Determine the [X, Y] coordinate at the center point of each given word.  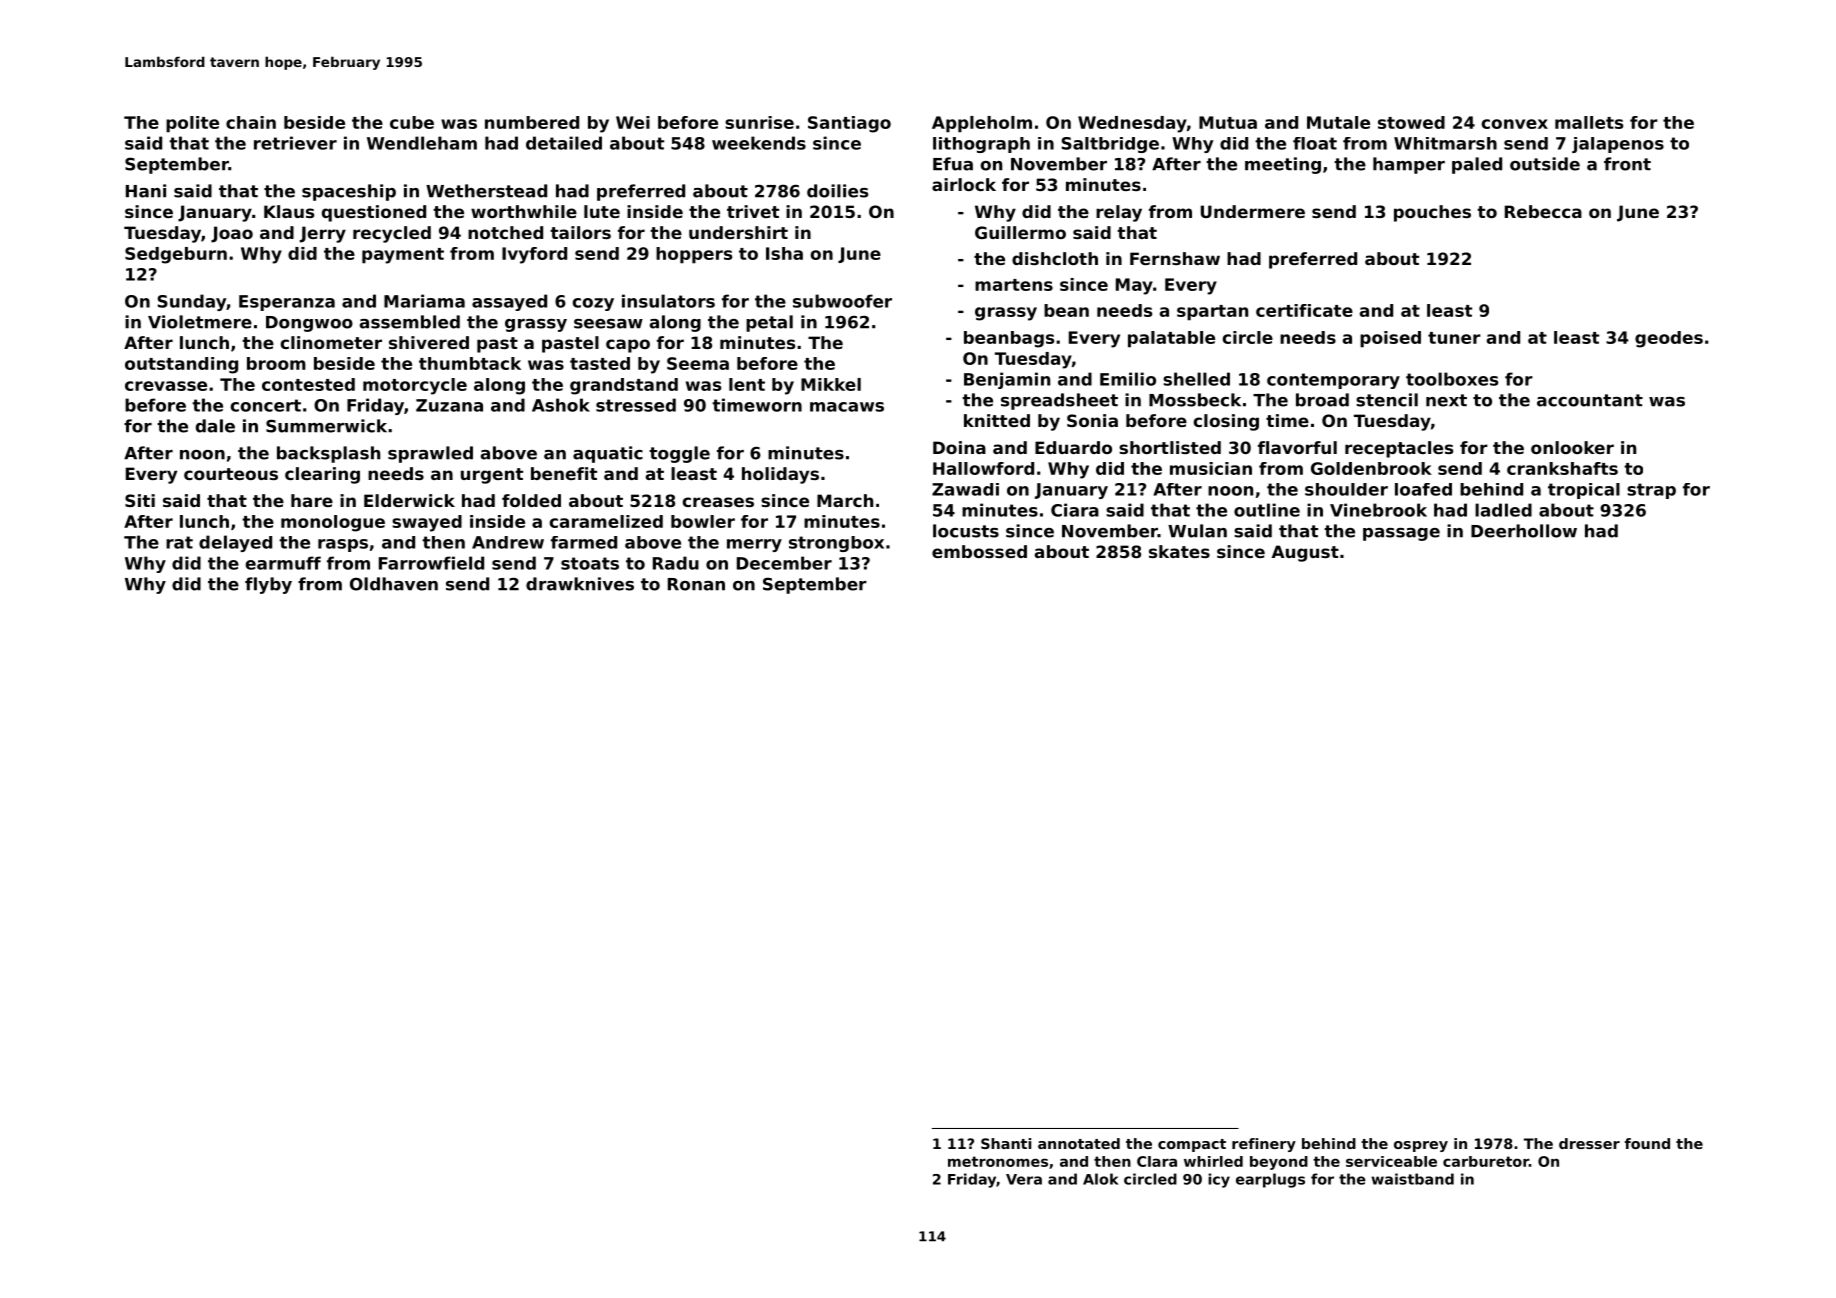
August [1305, 553]
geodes [1669, 339]
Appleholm [982, 124]
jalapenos [1618, 145]
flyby [268, 585]
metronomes [998, 1161]
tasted [600, 363]
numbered [532, 122]
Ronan [696, 584]
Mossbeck [1195, 400]
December [784, 563]
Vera [1024, 1179]
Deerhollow [1524, 531]
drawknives [580, 584]
